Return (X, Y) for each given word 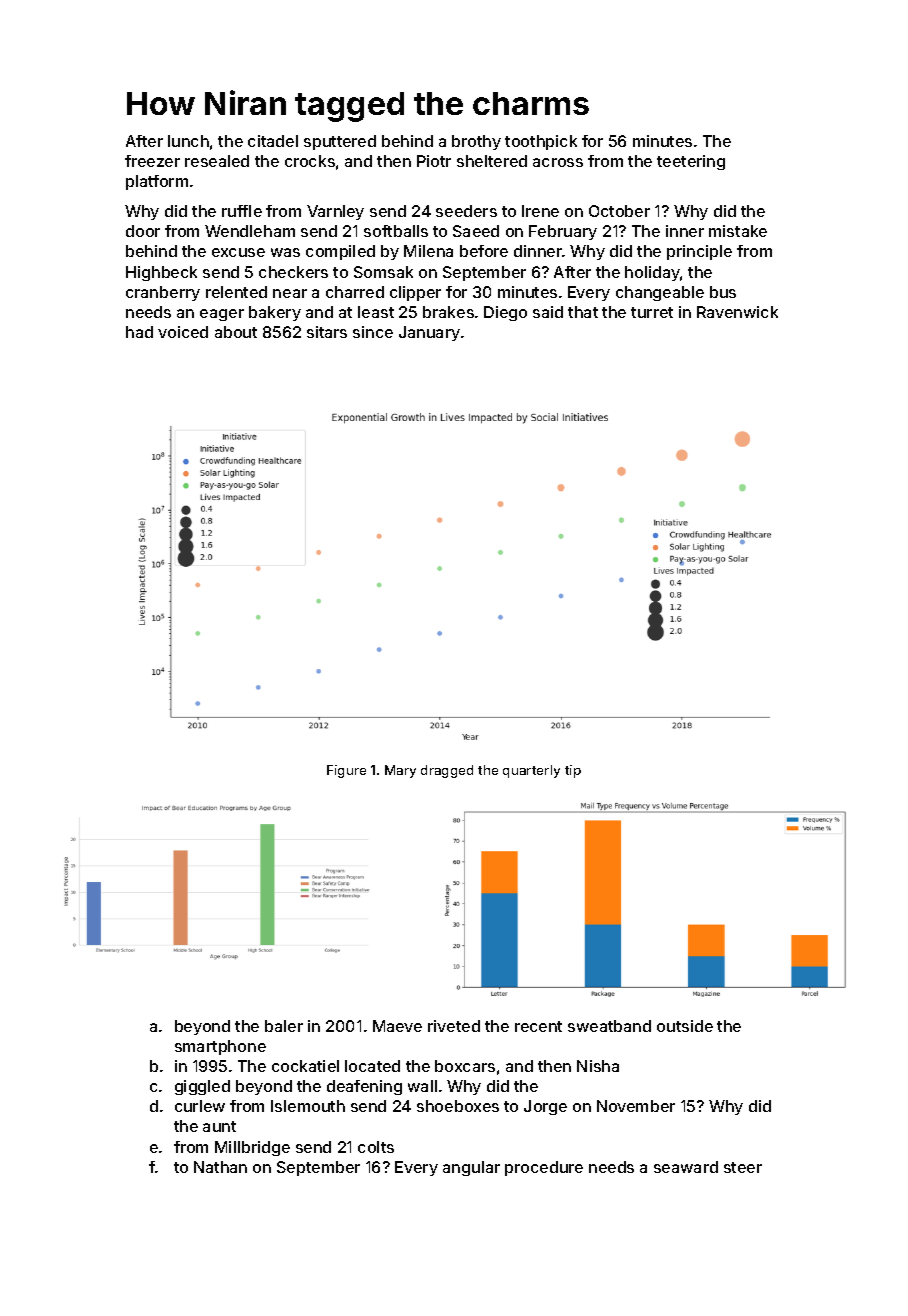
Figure (346, 771)
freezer (152, 161)
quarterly (531, 771)
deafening (364, 1087)
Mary (400, 771)
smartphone (220, 1047)
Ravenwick (737, 312)
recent (538, 1026)
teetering (691, 162)
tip (573, 771)
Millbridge (252, 1148)
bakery (275, 313)
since (373, 332)
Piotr (434, 161)
